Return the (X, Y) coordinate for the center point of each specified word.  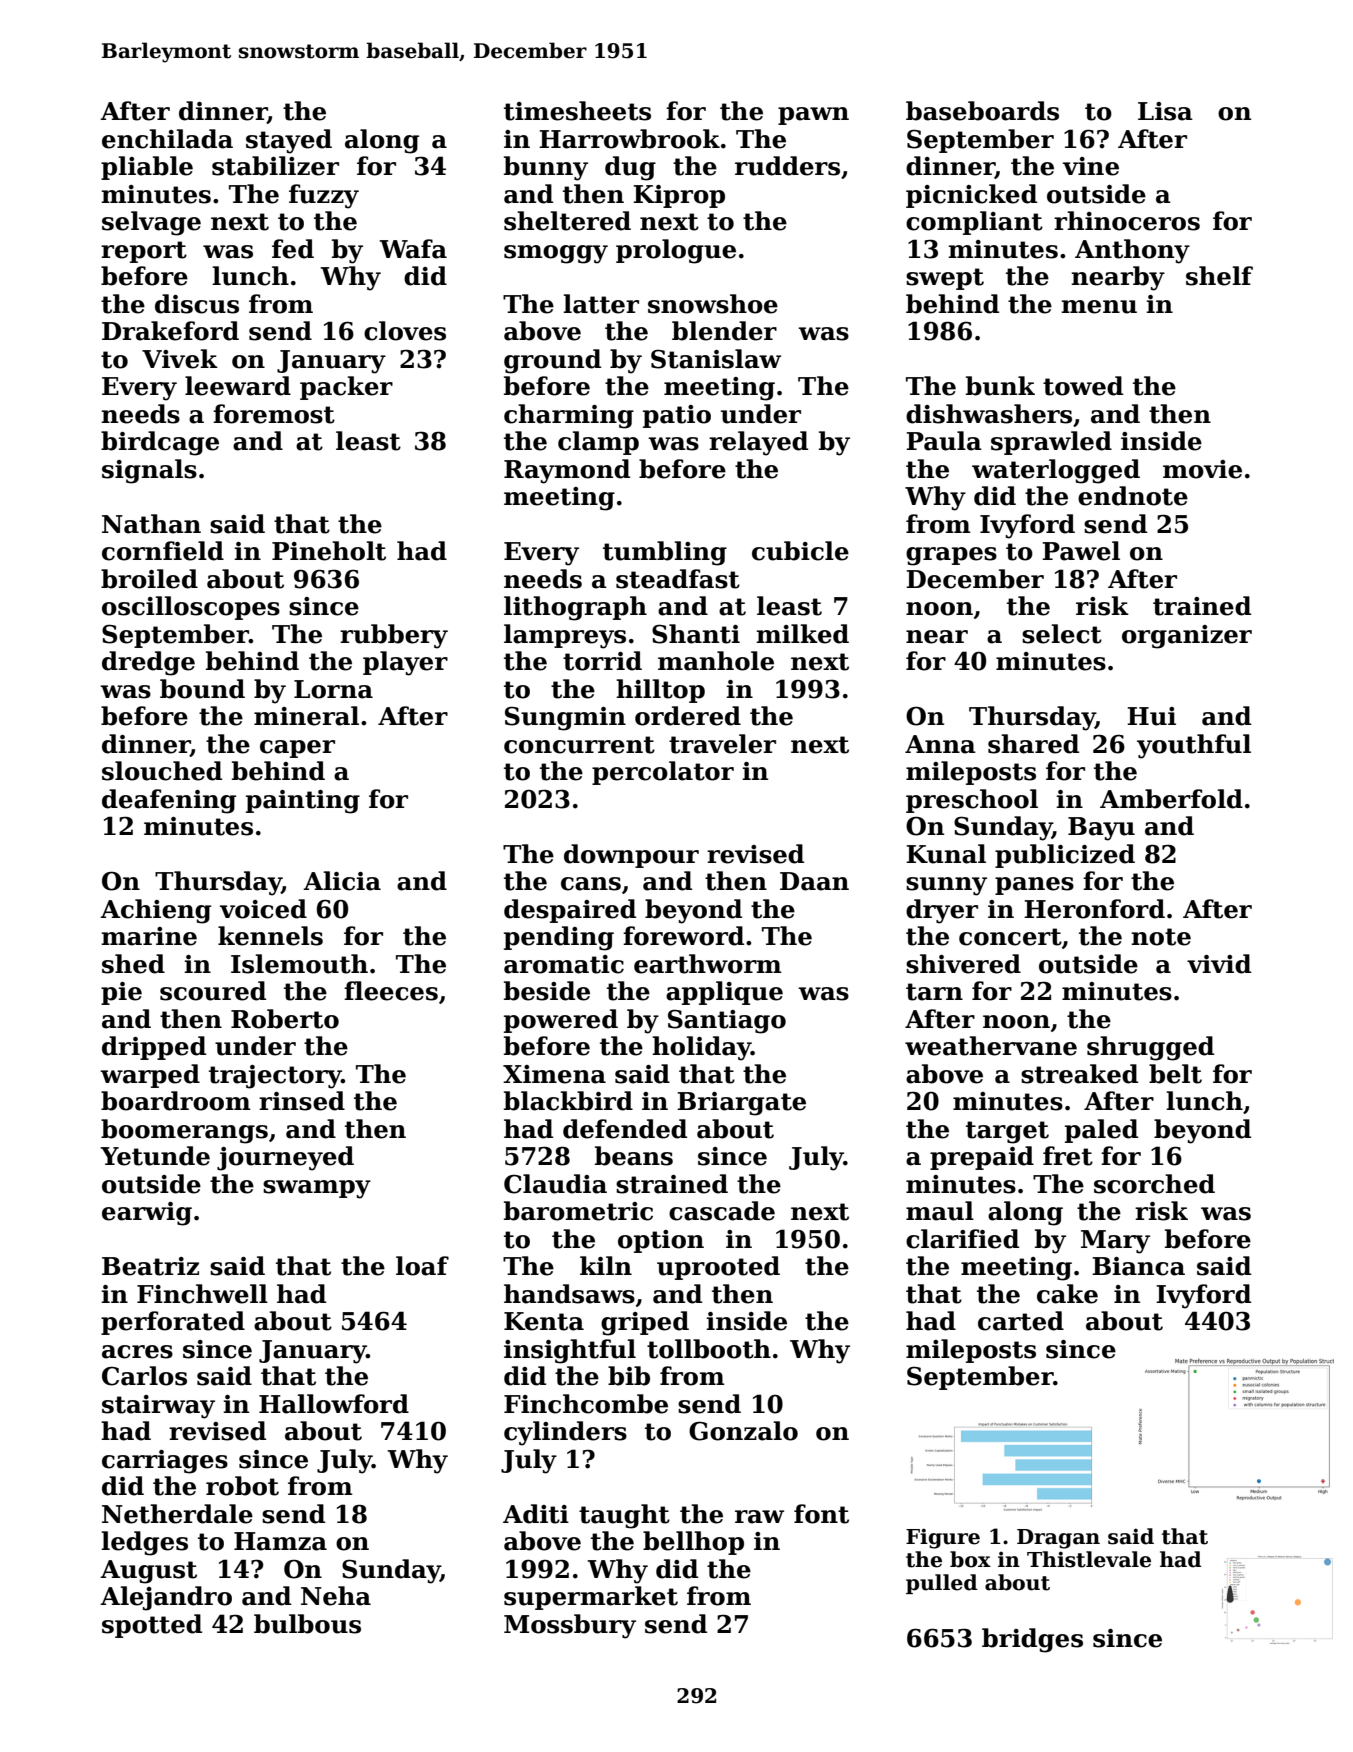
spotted (152, 1626)
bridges (1032, 1640)
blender (724, 331)
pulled (941, 1584)
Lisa (1165, 111)
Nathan (151, 524)
